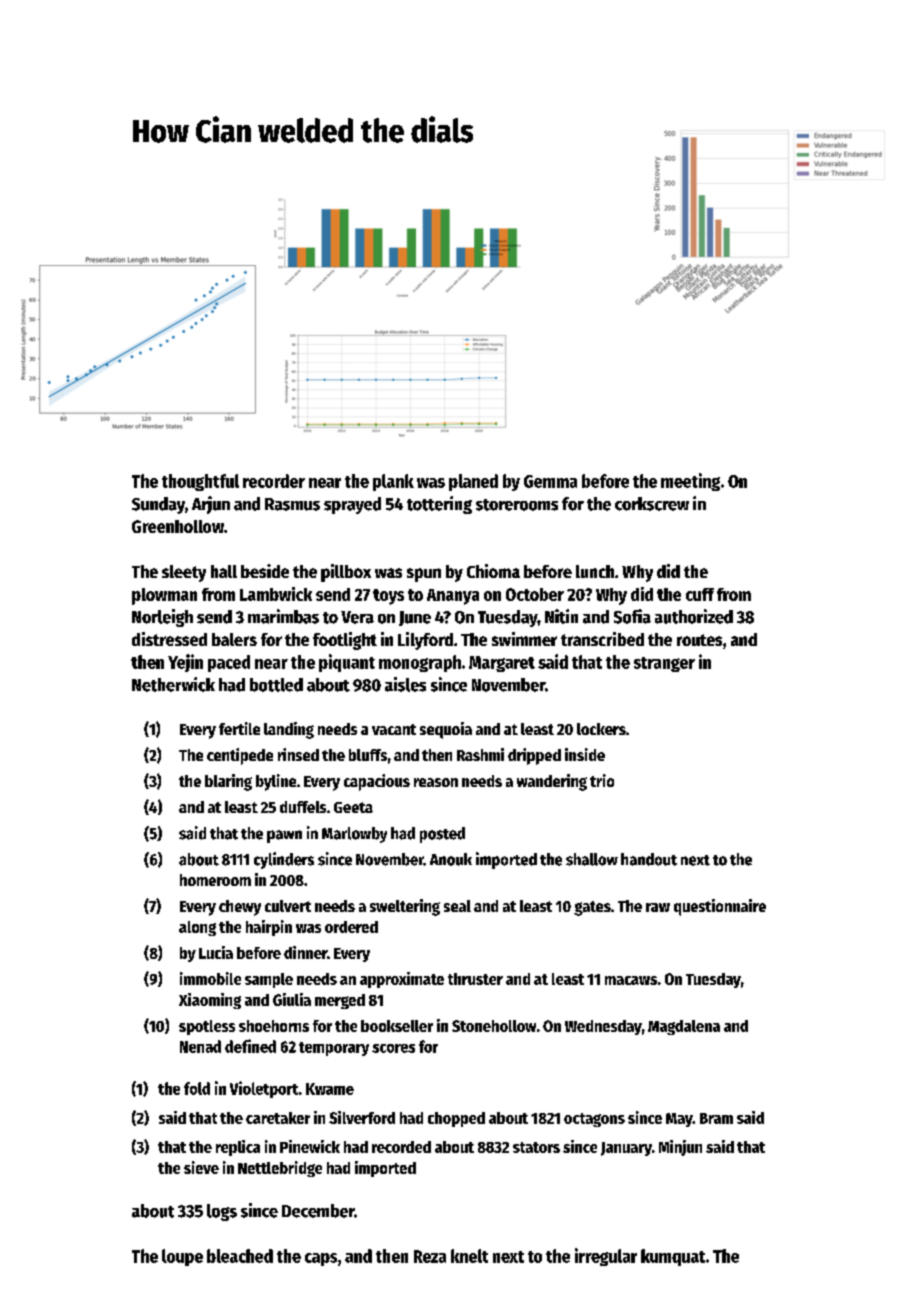  What do you see at coordinates (240, 908) in the screenshot?
I see `chewy` at bounding box center [240, 908].
